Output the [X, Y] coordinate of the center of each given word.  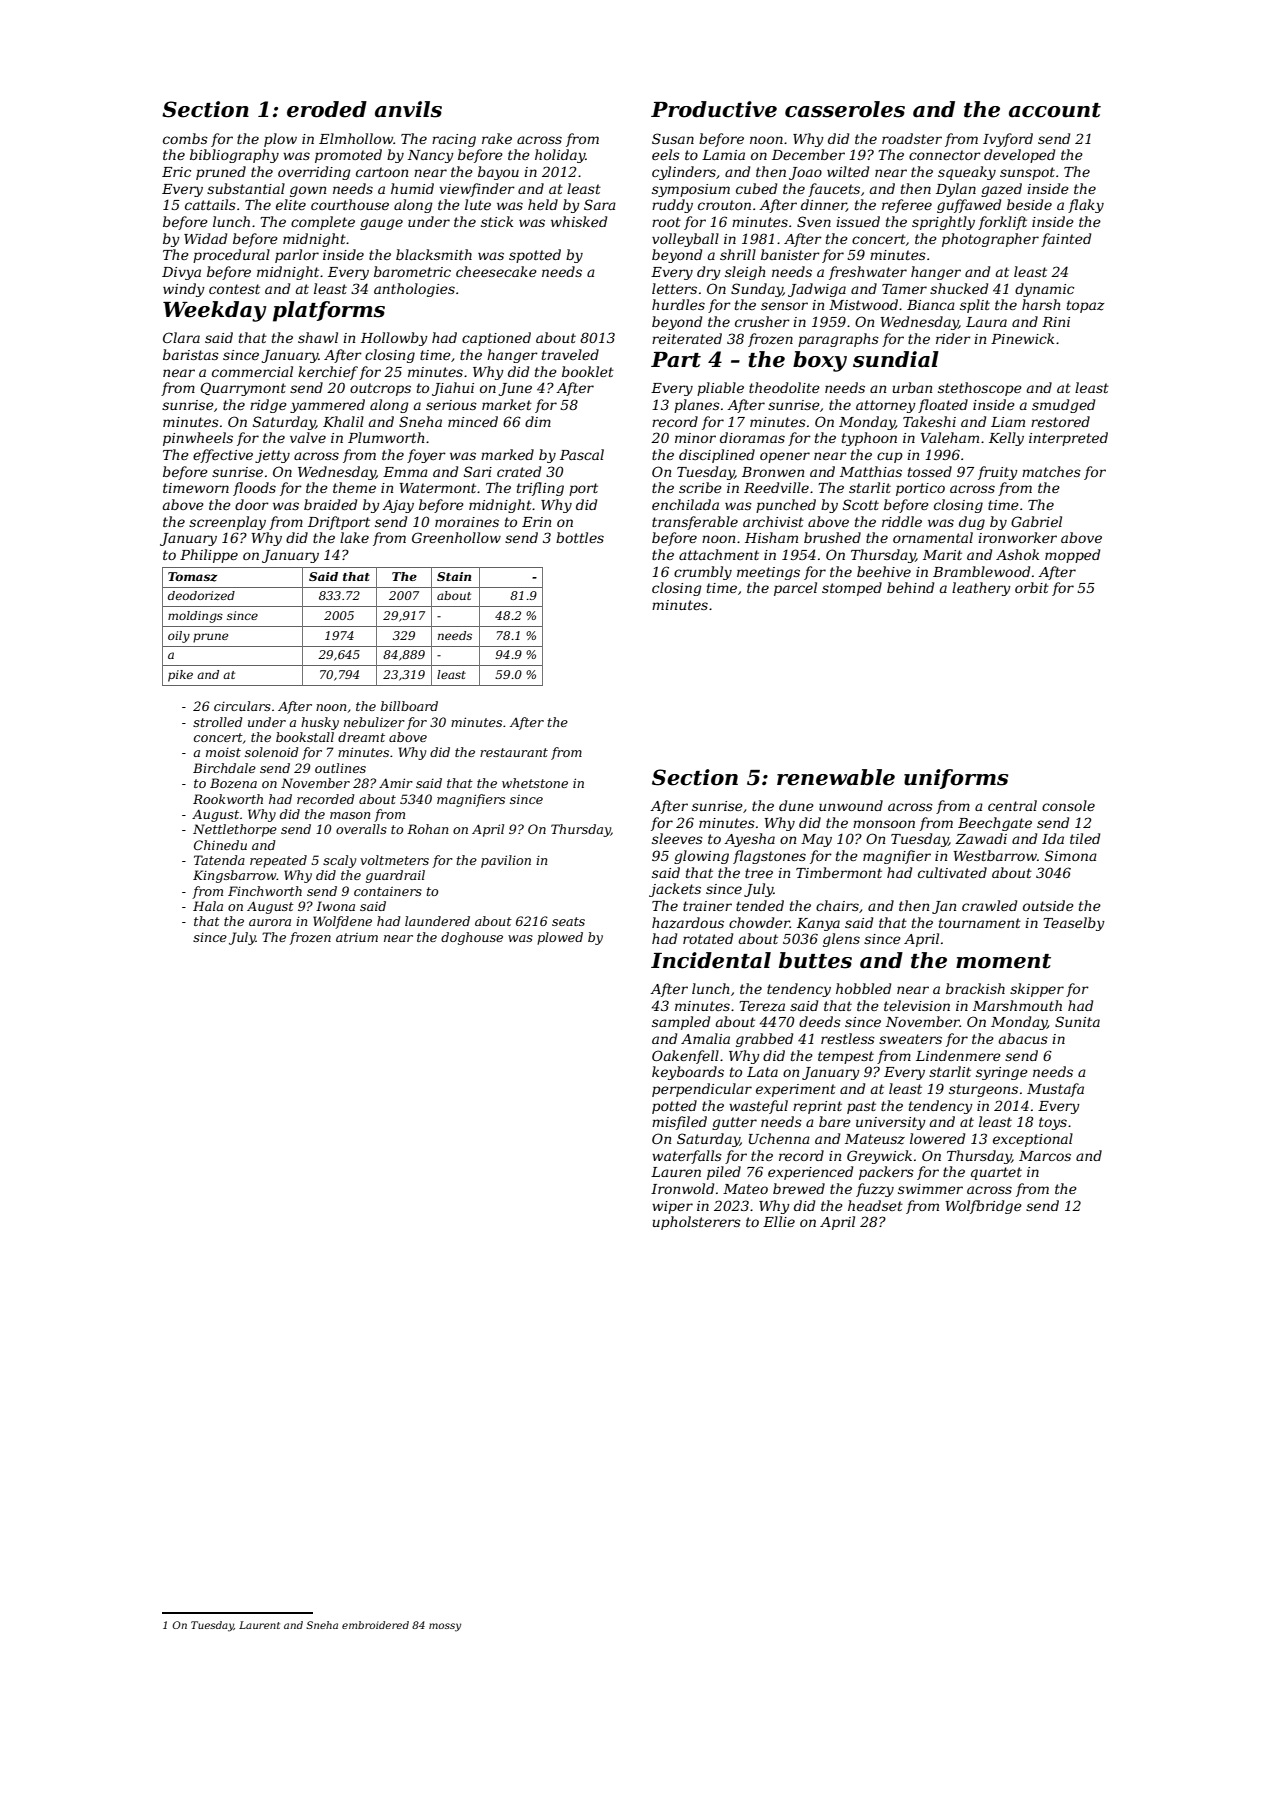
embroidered [375, 1625]
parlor [297, 256]
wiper [672, 1207]
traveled [570, 354]
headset [875, 1205]
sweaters [910, 1039]
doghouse [472, 938]
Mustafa [1055, 1090]
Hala [208, 906]
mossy [445, 1627]
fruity [998, 473]
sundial [896, 359]
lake [354, 537]
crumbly [703, 573]
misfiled [679, 1123]
